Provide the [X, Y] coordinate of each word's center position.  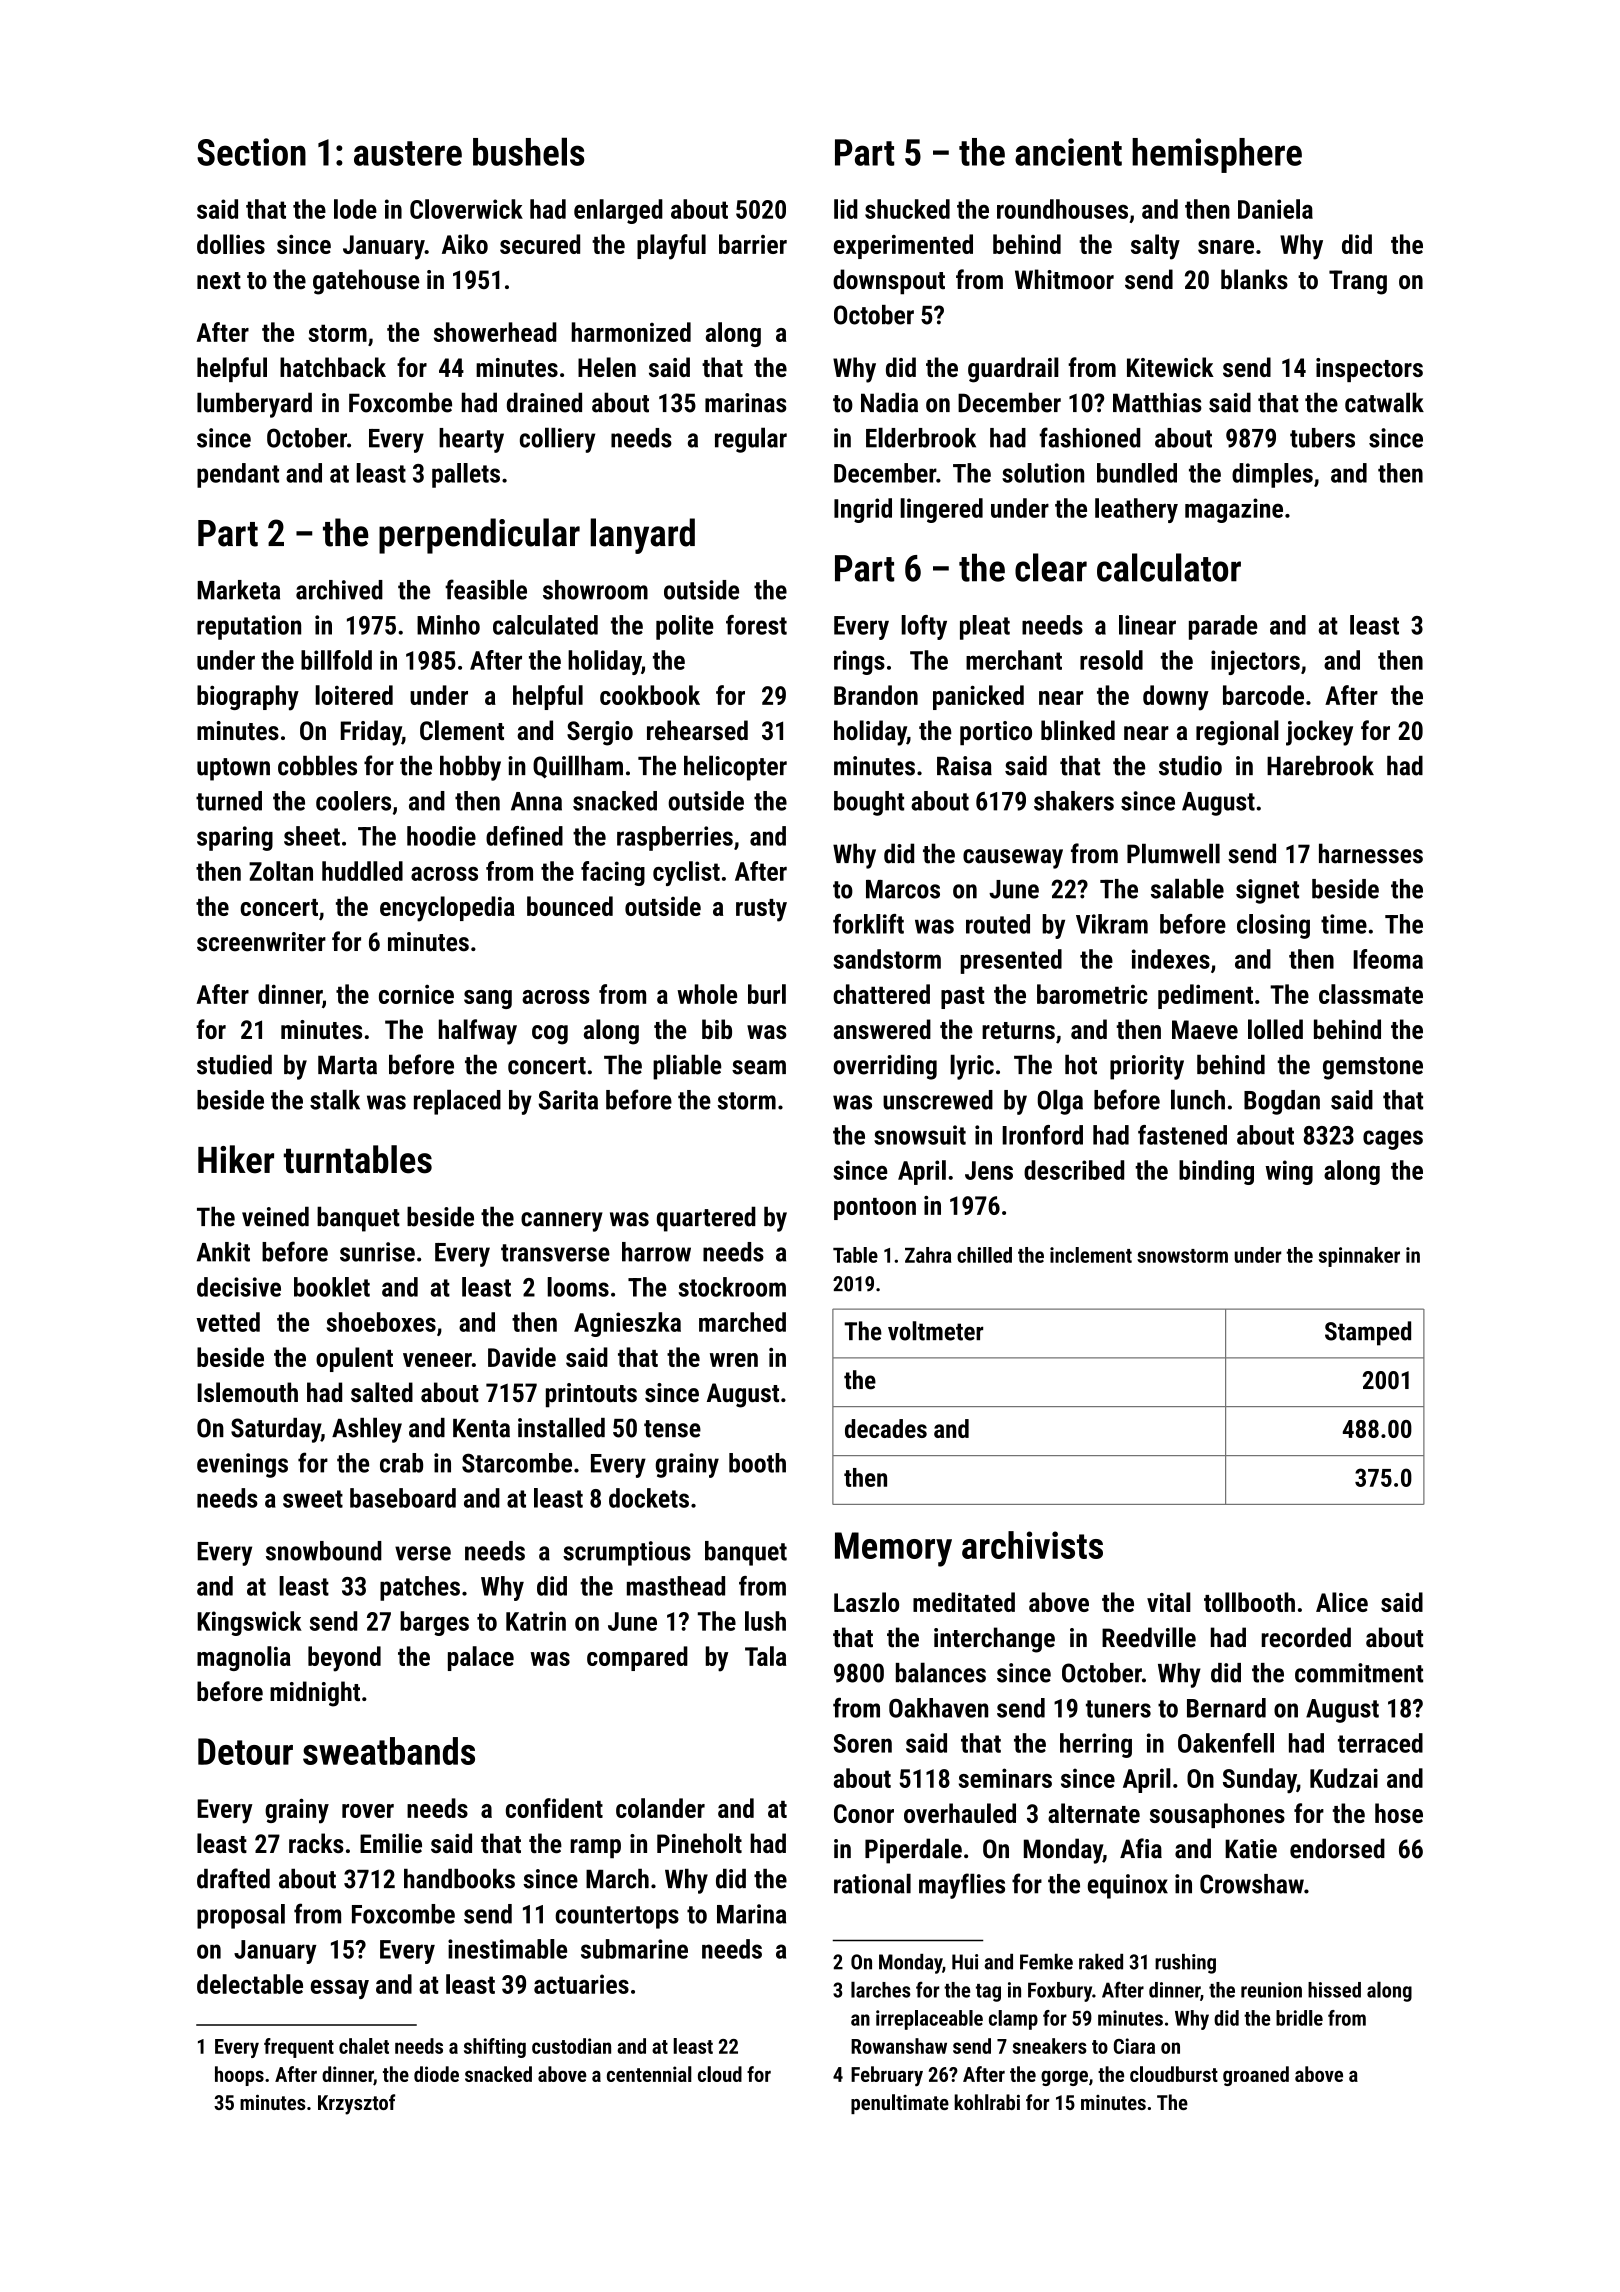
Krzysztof [356, 2104]
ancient [1068, 152]
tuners [1118, 1709]
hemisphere [1217, 155]
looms [578, 1287]
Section [251, 152]
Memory [893, 1549]
